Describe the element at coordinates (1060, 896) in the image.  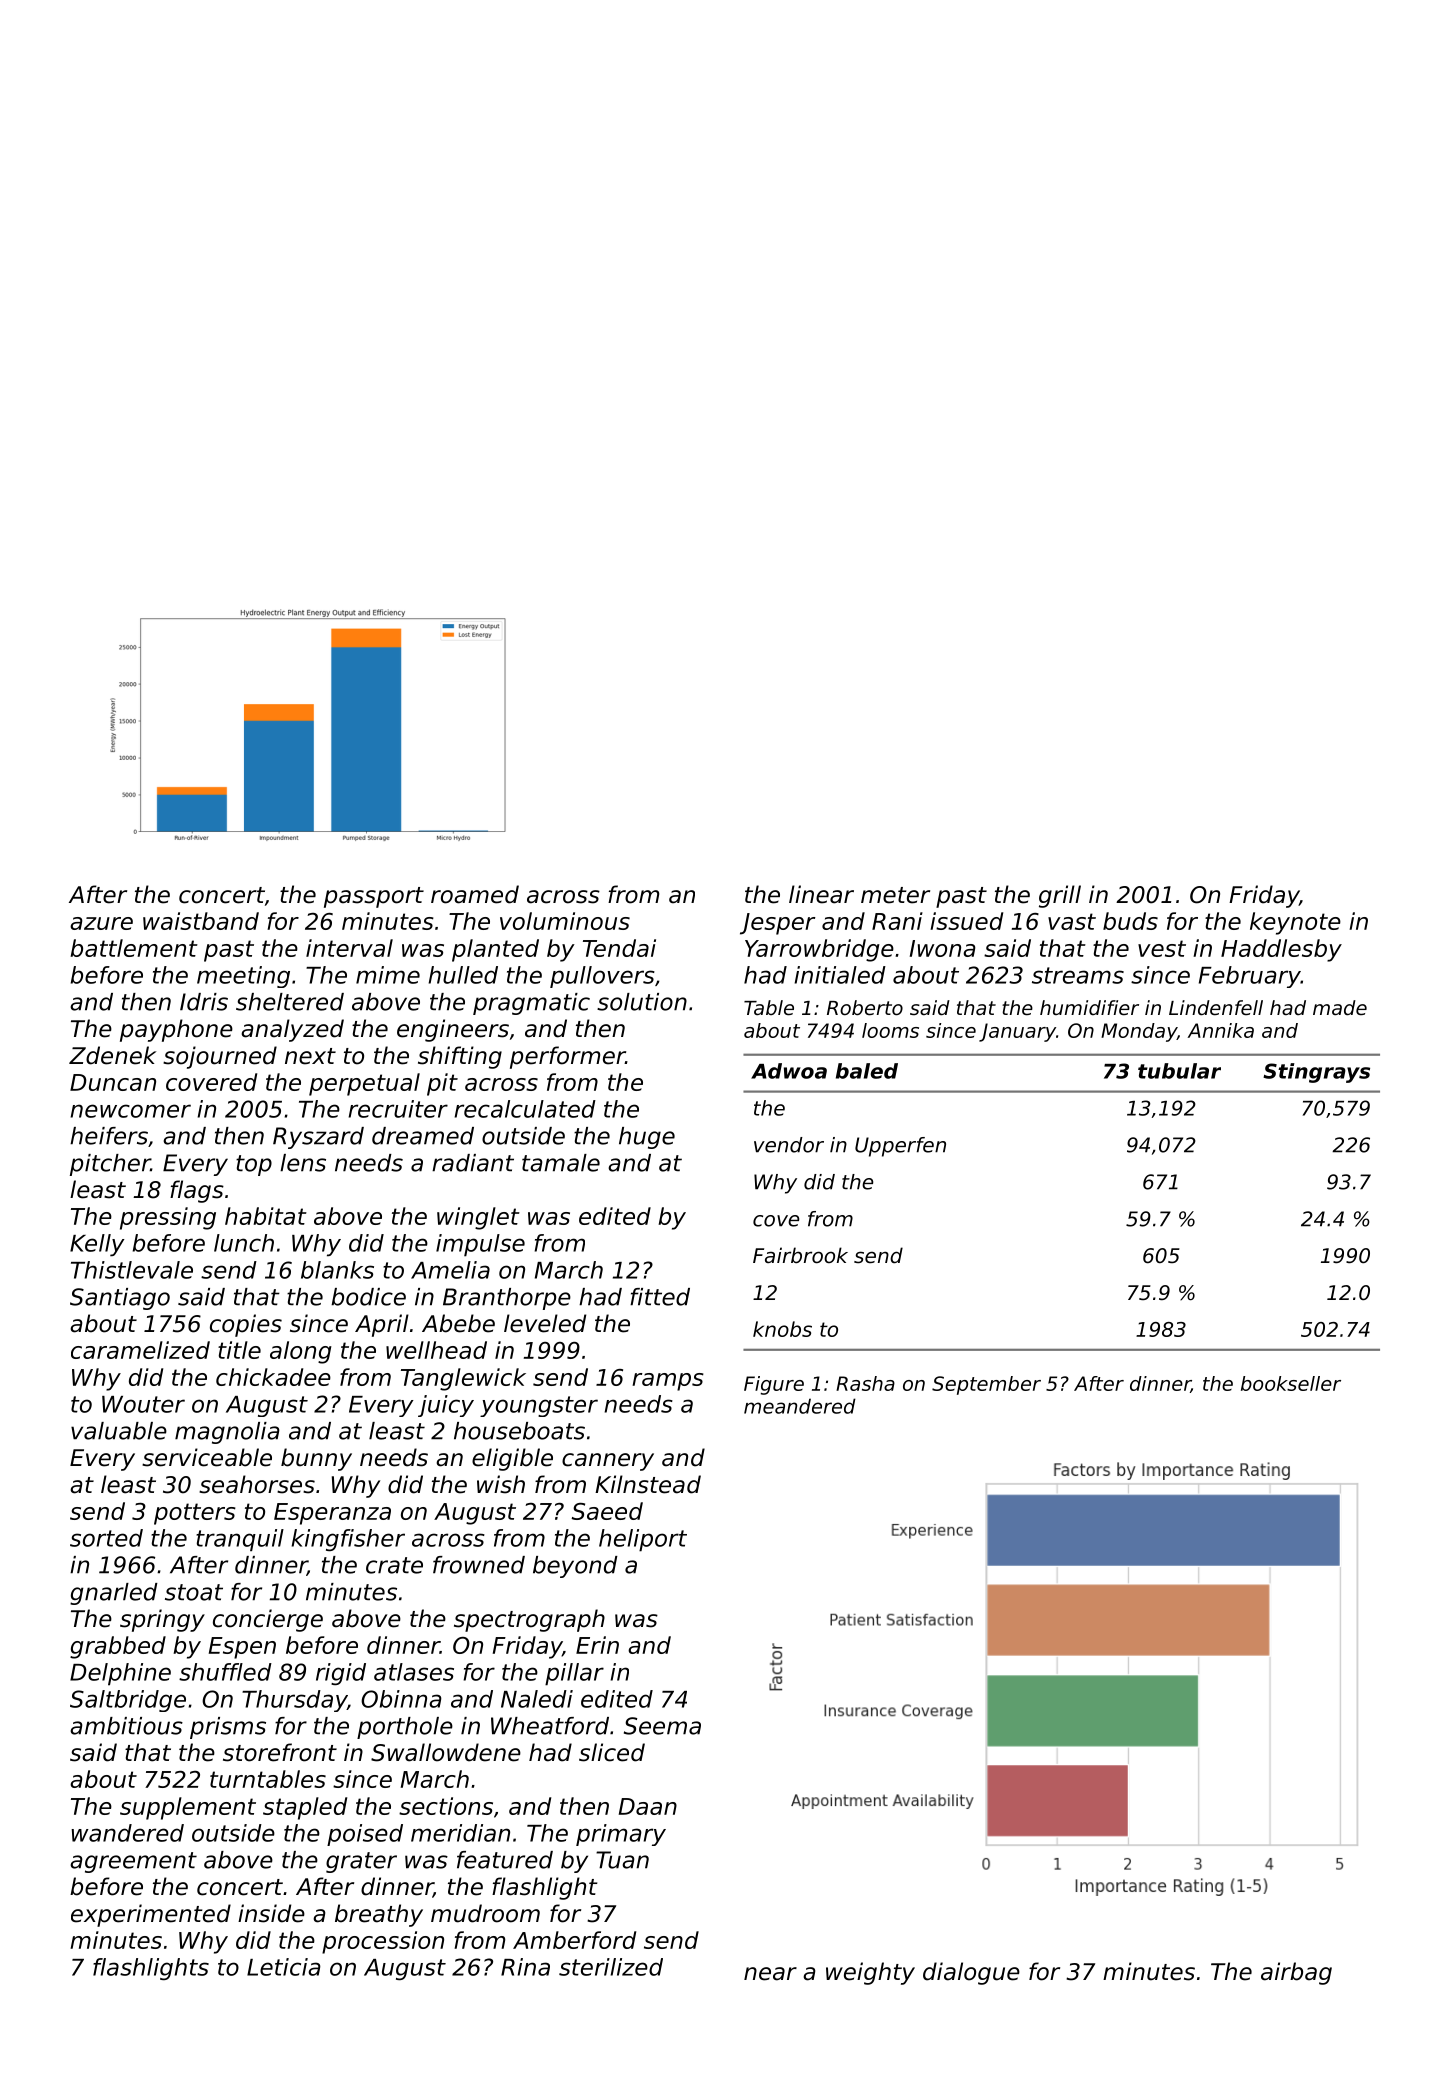
I see `grill` at that location.
